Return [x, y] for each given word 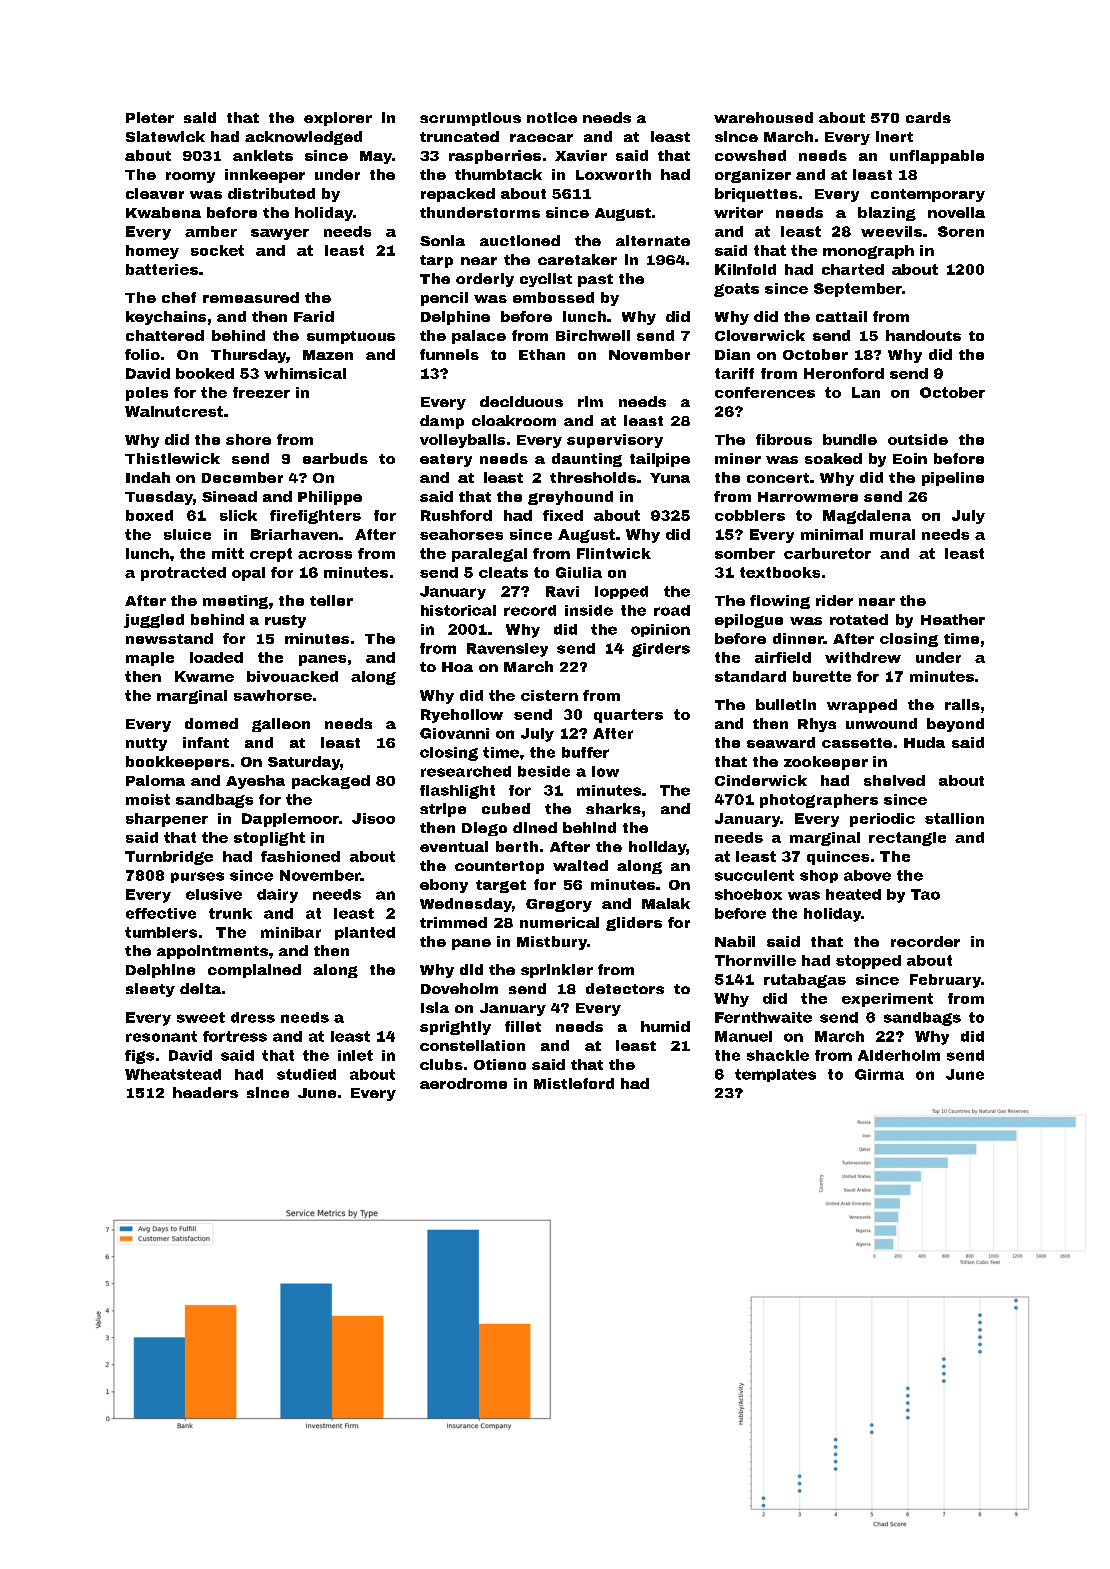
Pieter [150, 117]
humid [665, 1026]
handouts [923, 335]
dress [253, 1017]
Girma [879, 1074]
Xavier [581, 155]
